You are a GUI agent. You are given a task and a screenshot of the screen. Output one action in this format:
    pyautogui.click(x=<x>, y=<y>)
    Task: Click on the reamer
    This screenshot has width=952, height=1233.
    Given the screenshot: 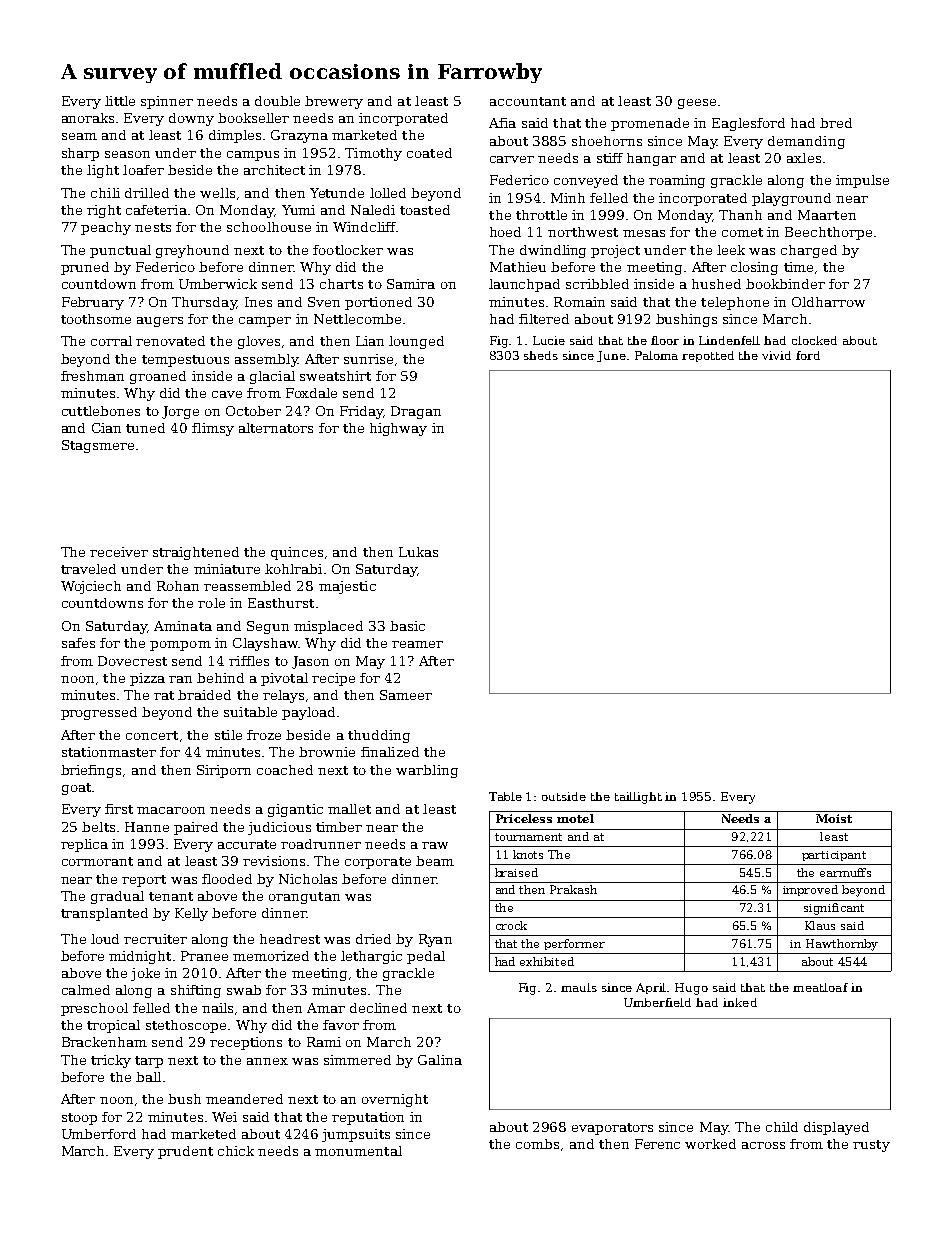 What is the action you would take?
    pyautogui.click(x=417, y=644)
